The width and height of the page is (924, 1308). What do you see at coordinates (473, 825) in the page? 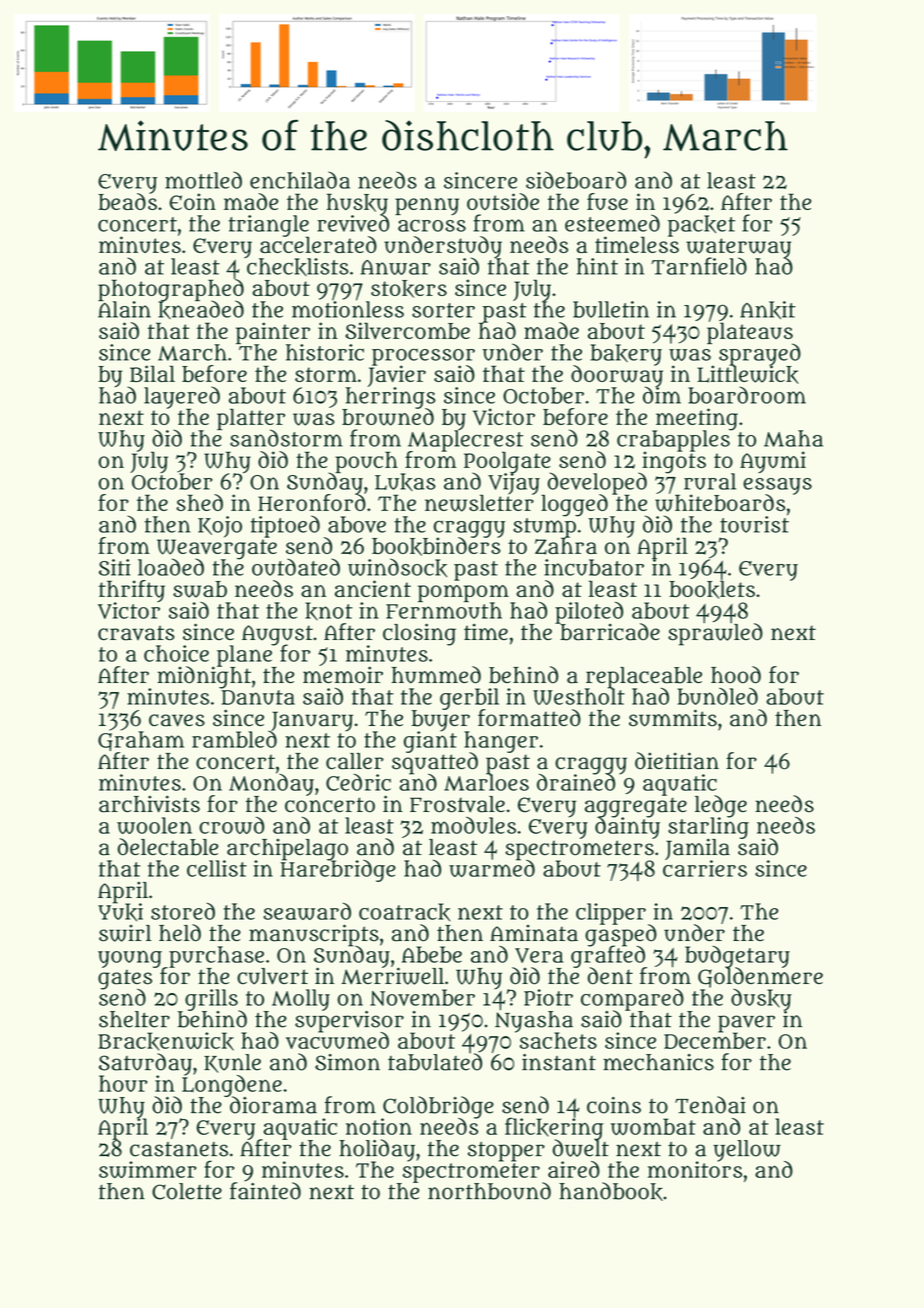
I see `modules` at bounding box center [473, 825].
